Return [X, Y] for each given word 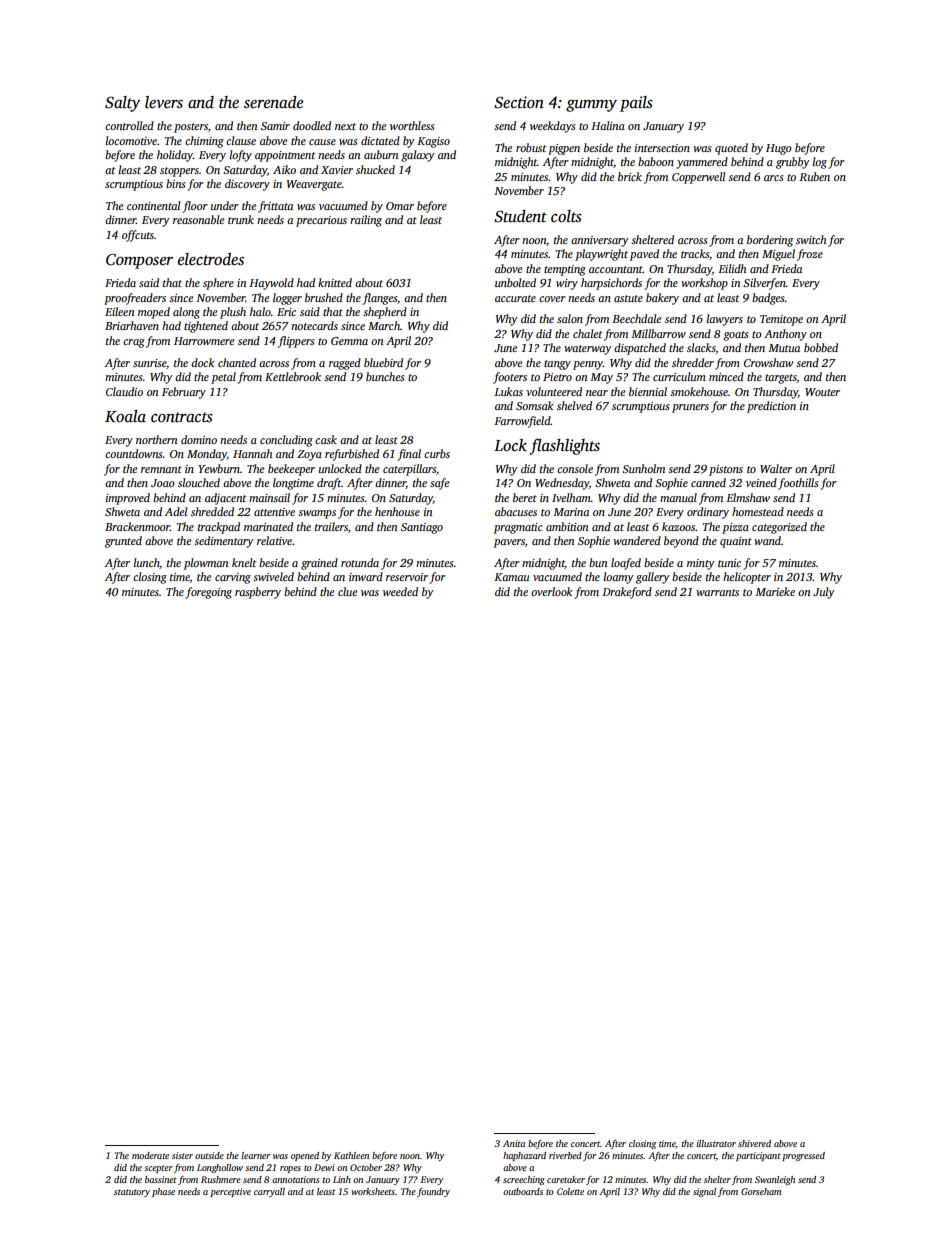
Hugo [779, 149]
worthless [412, 125]
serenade [273, 102]
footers [510, 378]
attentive [274, 512]
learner [255, 1155]
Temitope [781, 320]
